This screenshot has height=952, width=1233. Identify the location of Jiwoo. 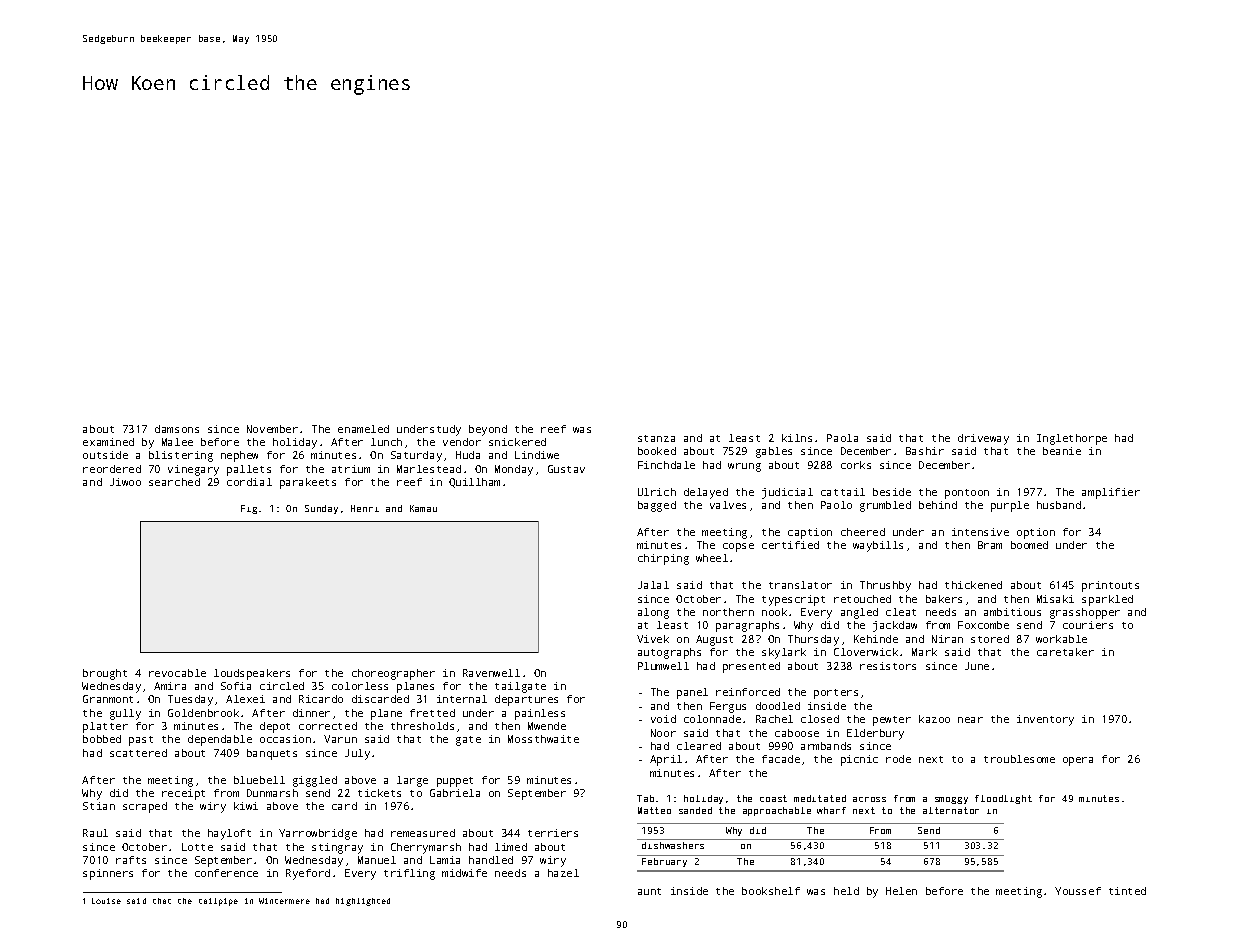
(125, 482).
